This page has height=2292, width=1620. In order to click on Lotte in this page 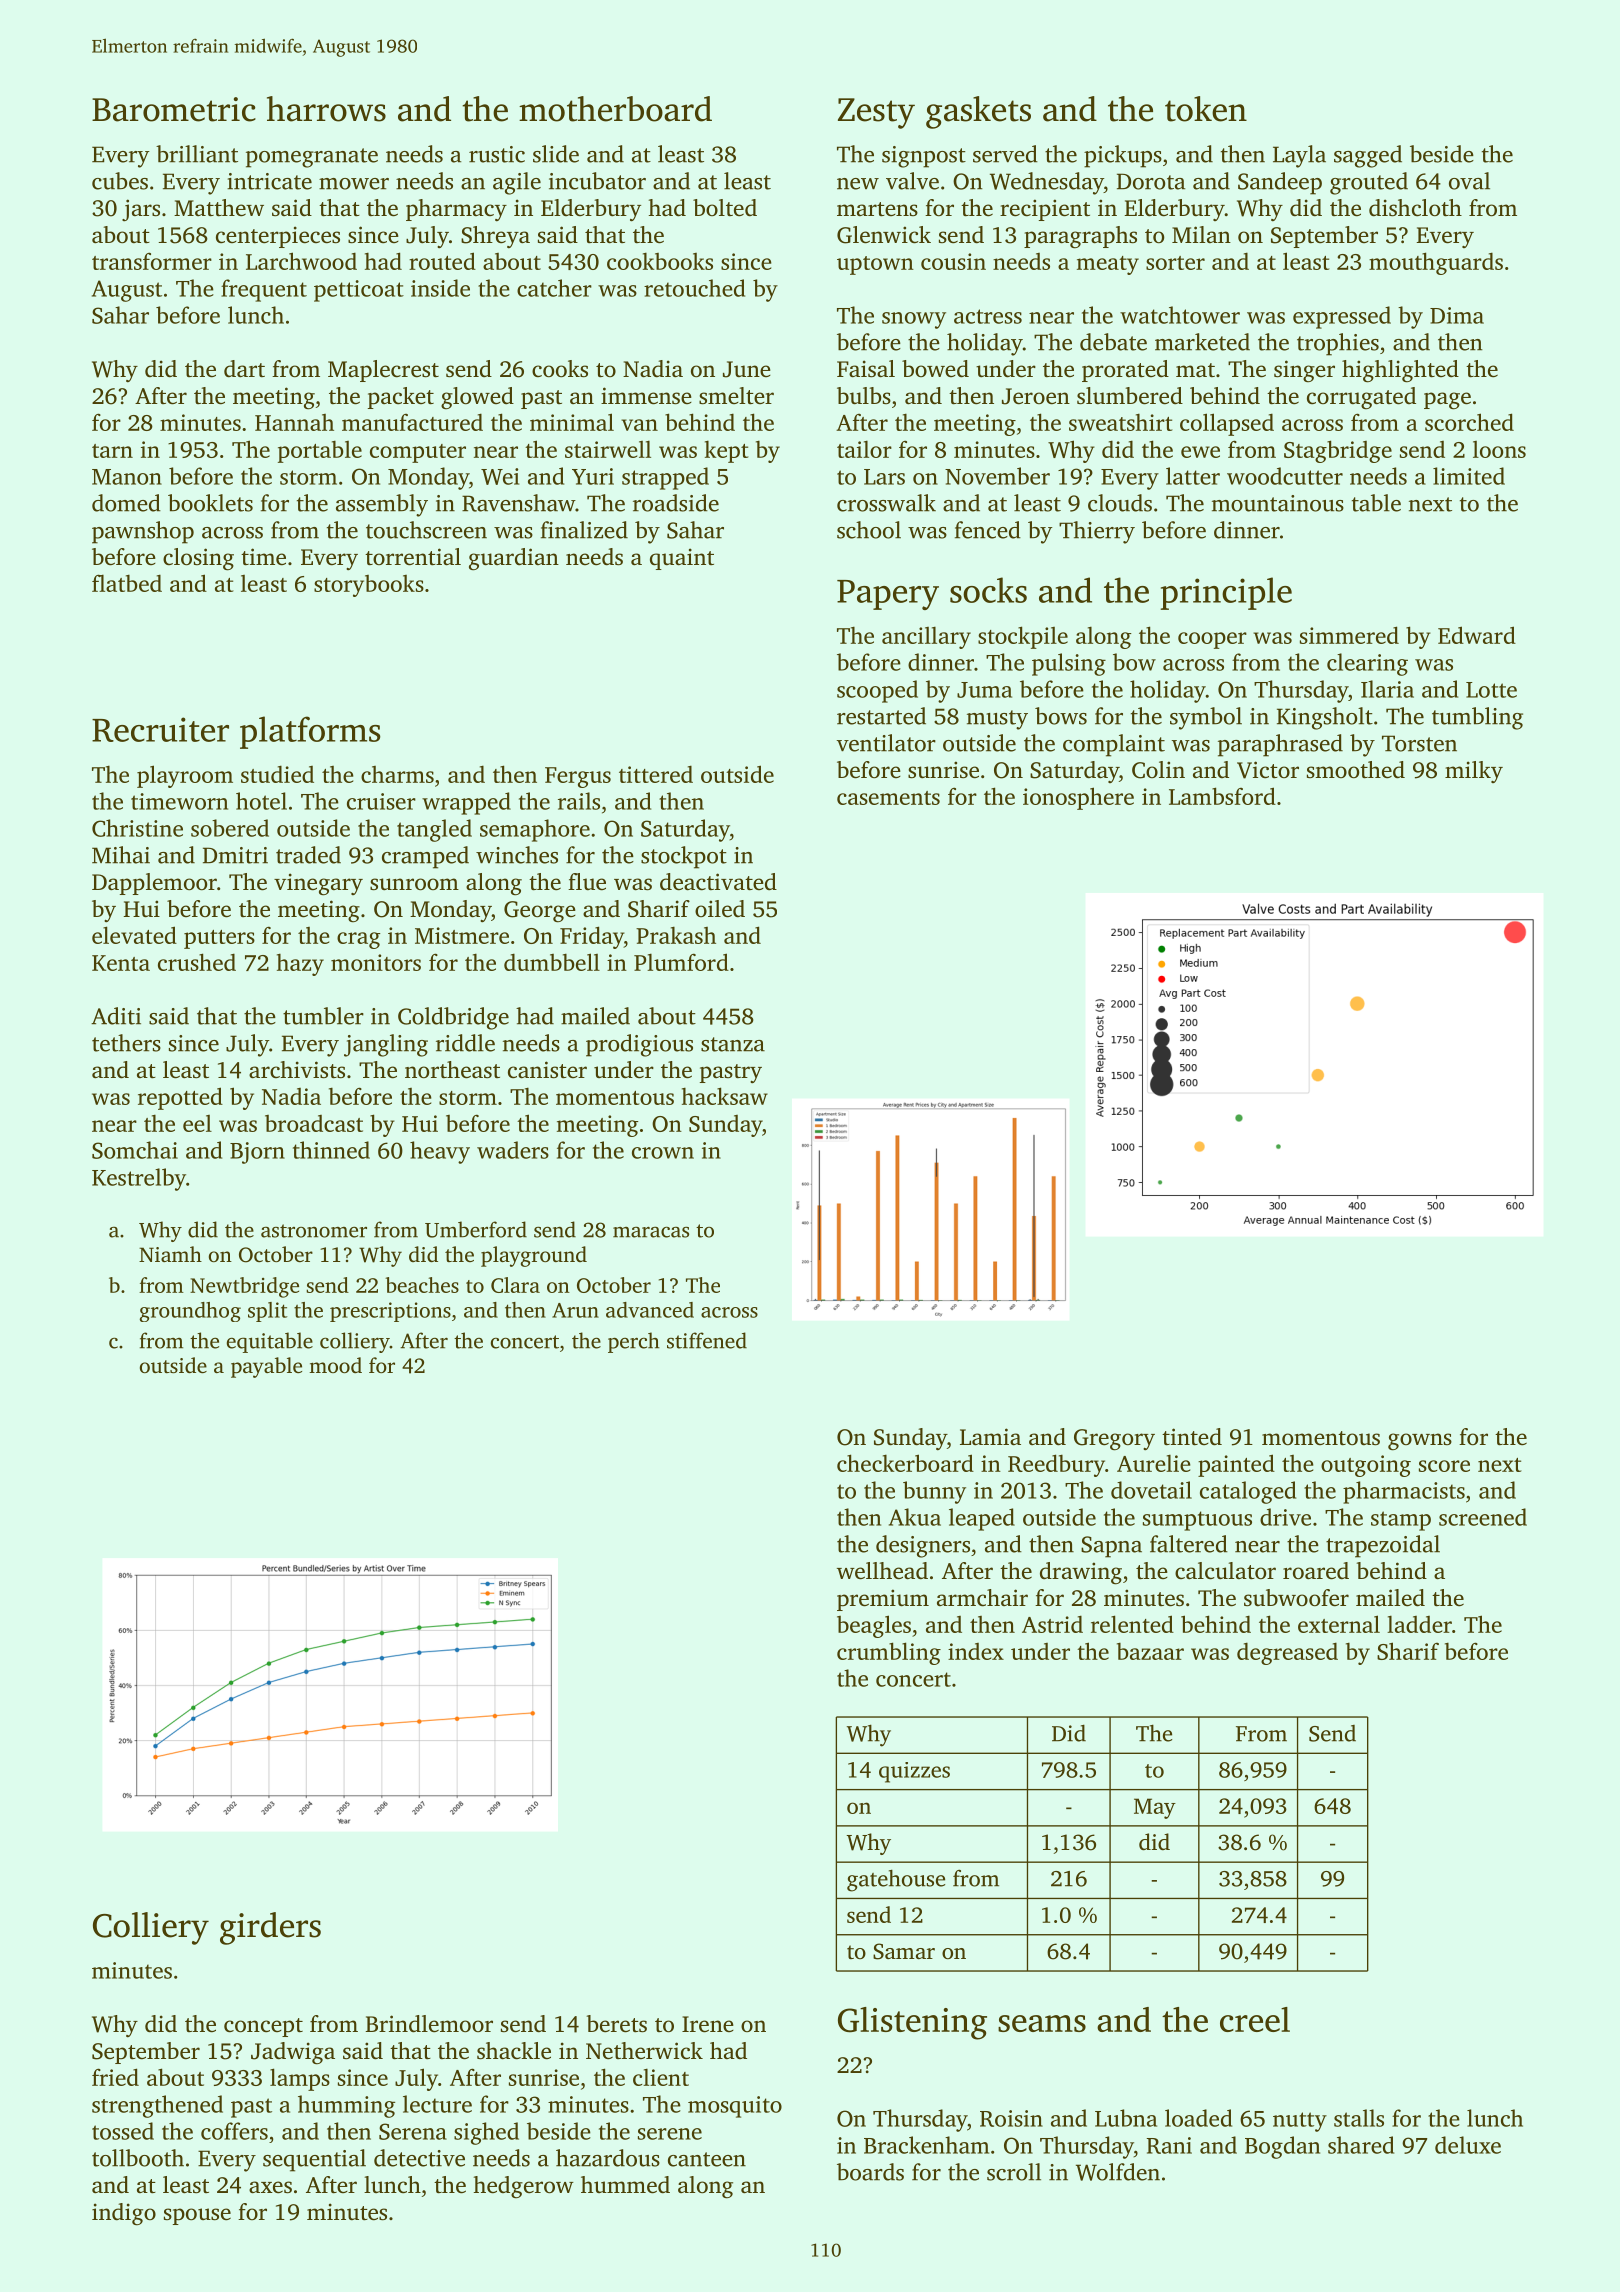, I will do `click(1491, 690)`.
